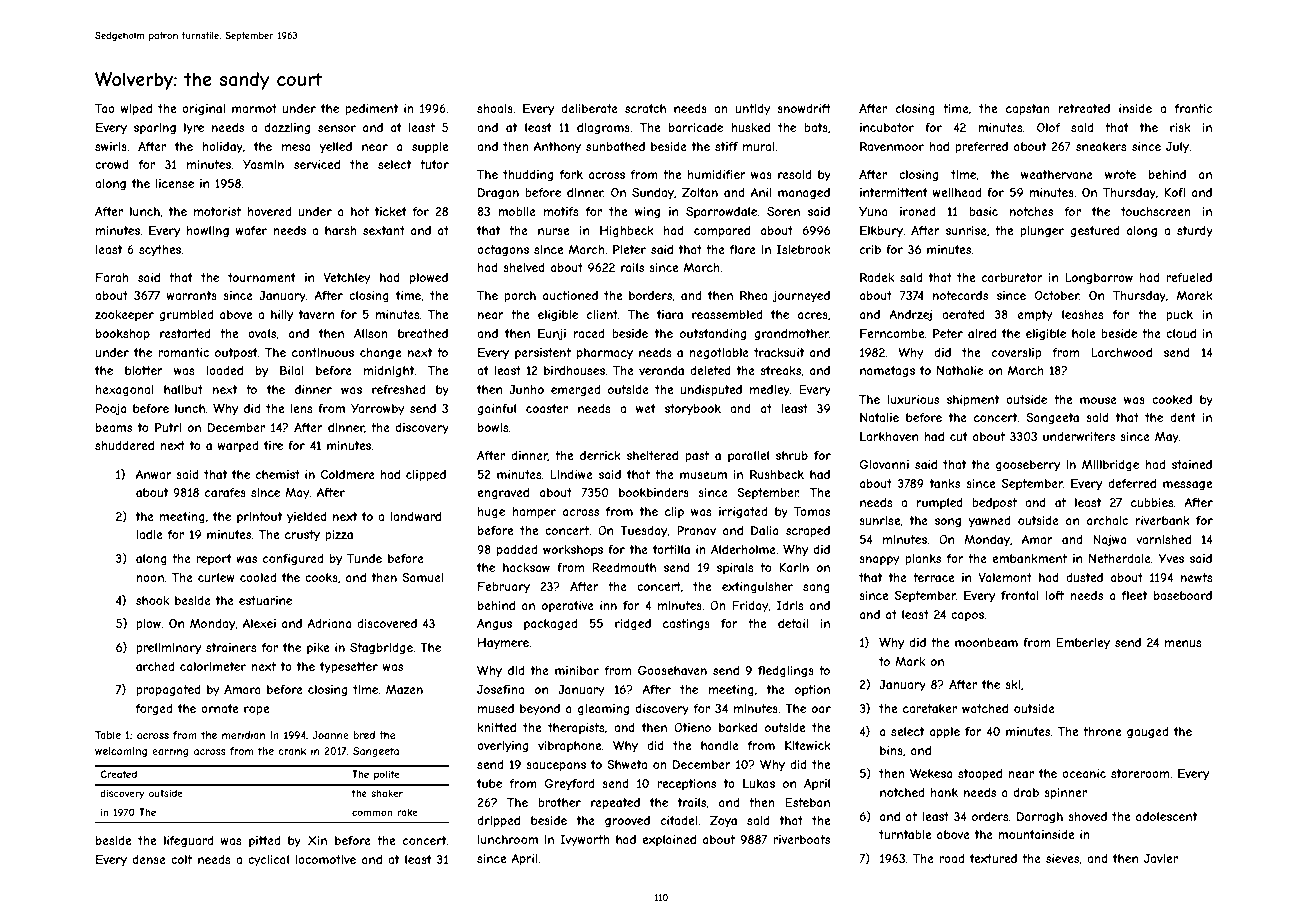  I want to click on rope, so click(256, 711).
